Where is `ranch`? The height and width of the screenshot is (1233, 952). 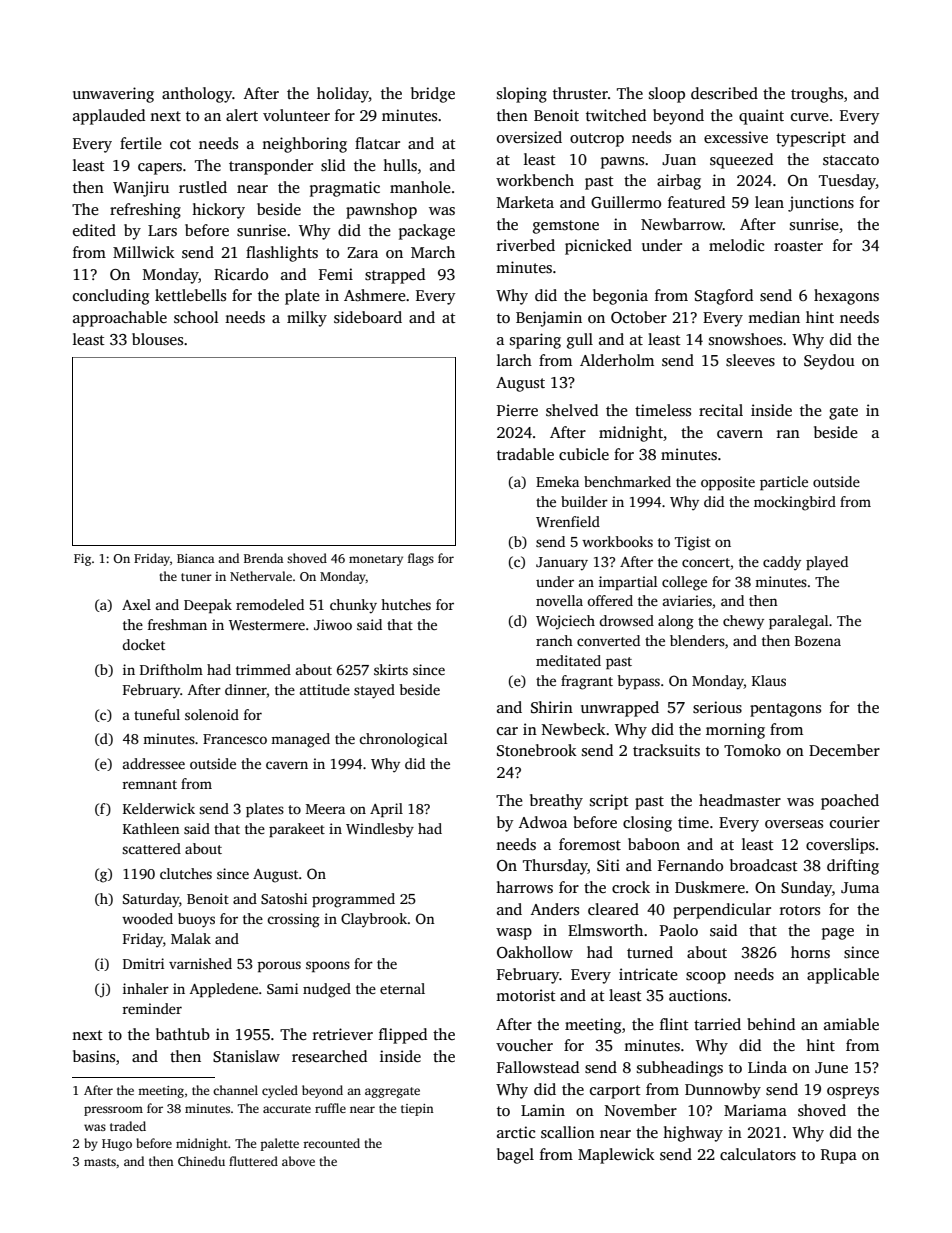
ranch is located at coordinates (554, 640).
